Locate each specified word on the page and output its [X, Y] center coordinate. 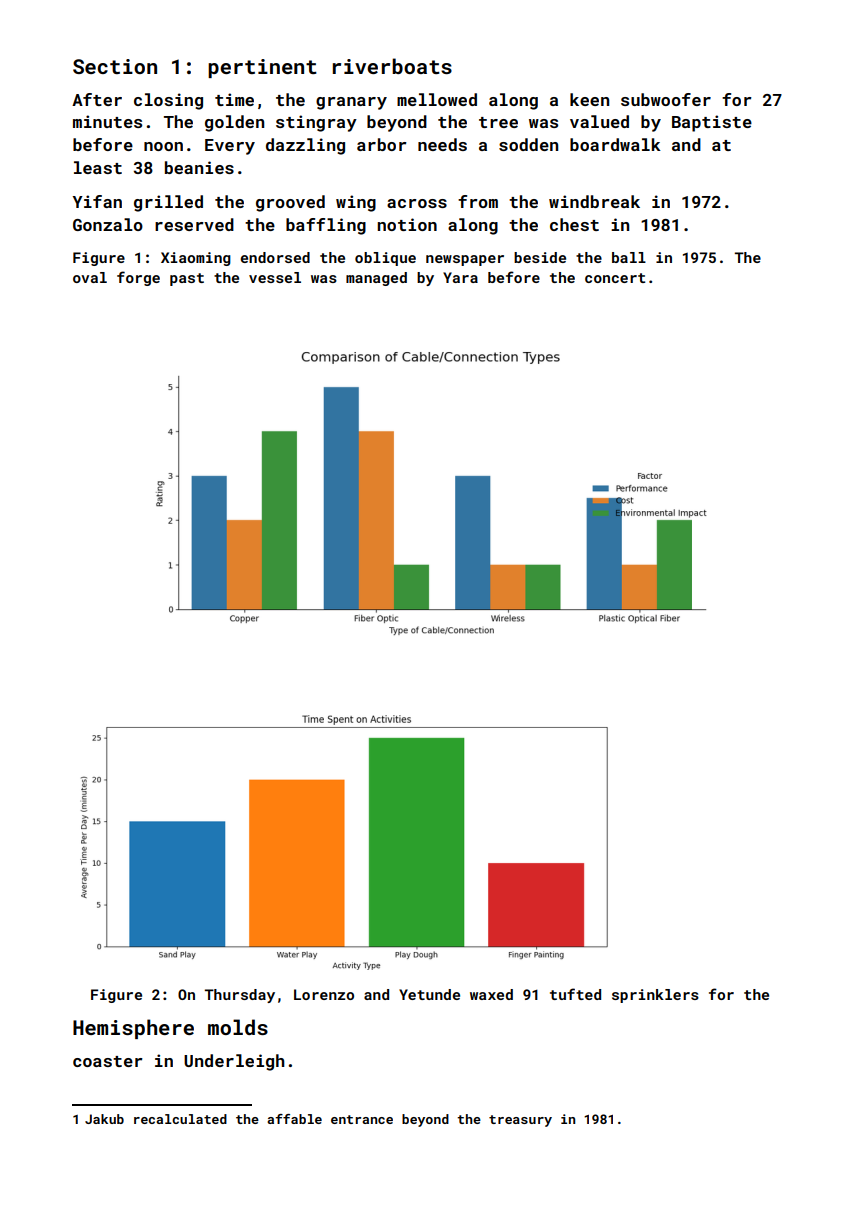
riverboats [392, 66]
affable [294, 1119]
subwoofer [666, 99]
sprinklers [655, 996]
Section [115, 66]
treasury [520, 1121]
